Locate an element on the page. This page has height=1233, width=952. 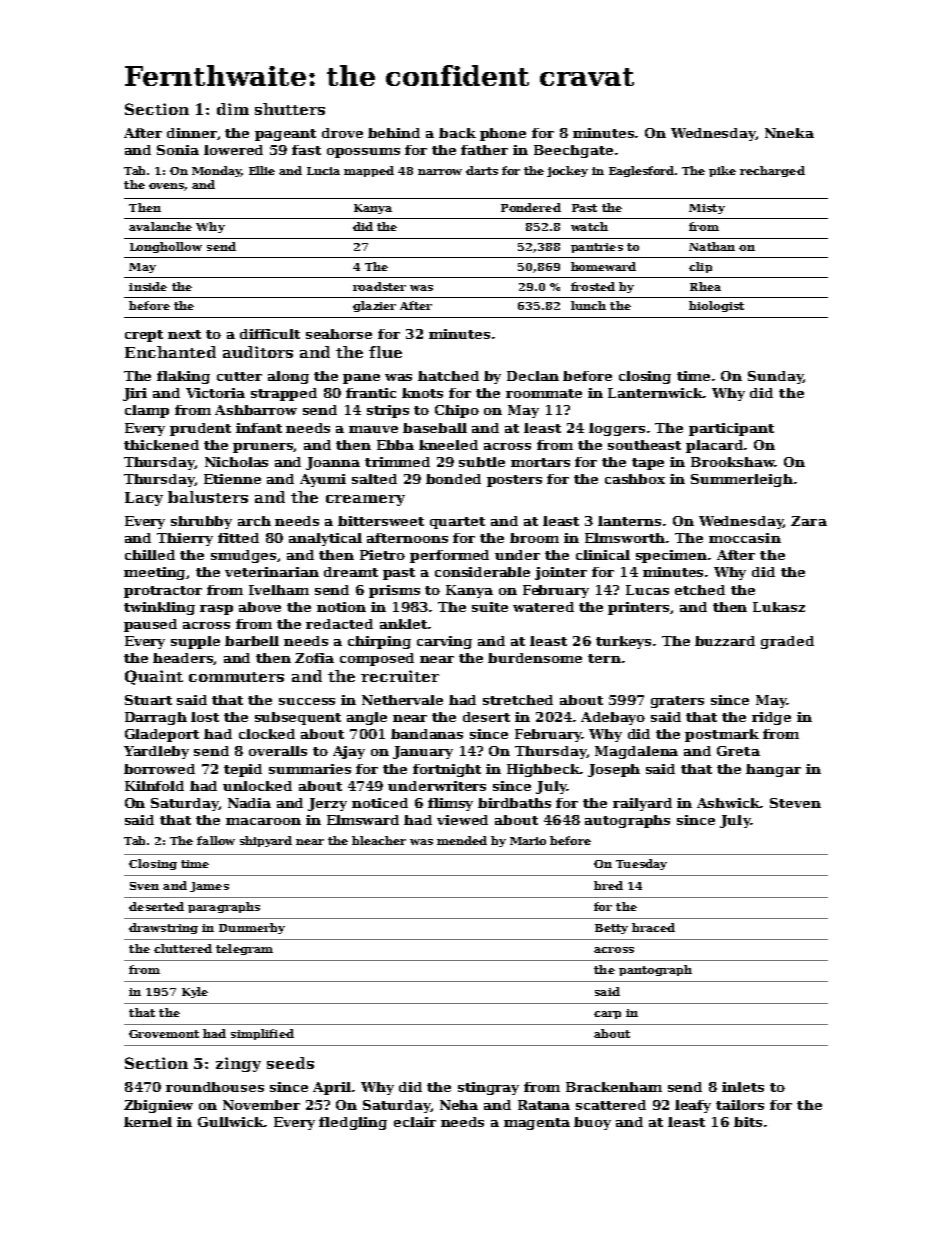
ovens is located at coordinates (166, 186).
